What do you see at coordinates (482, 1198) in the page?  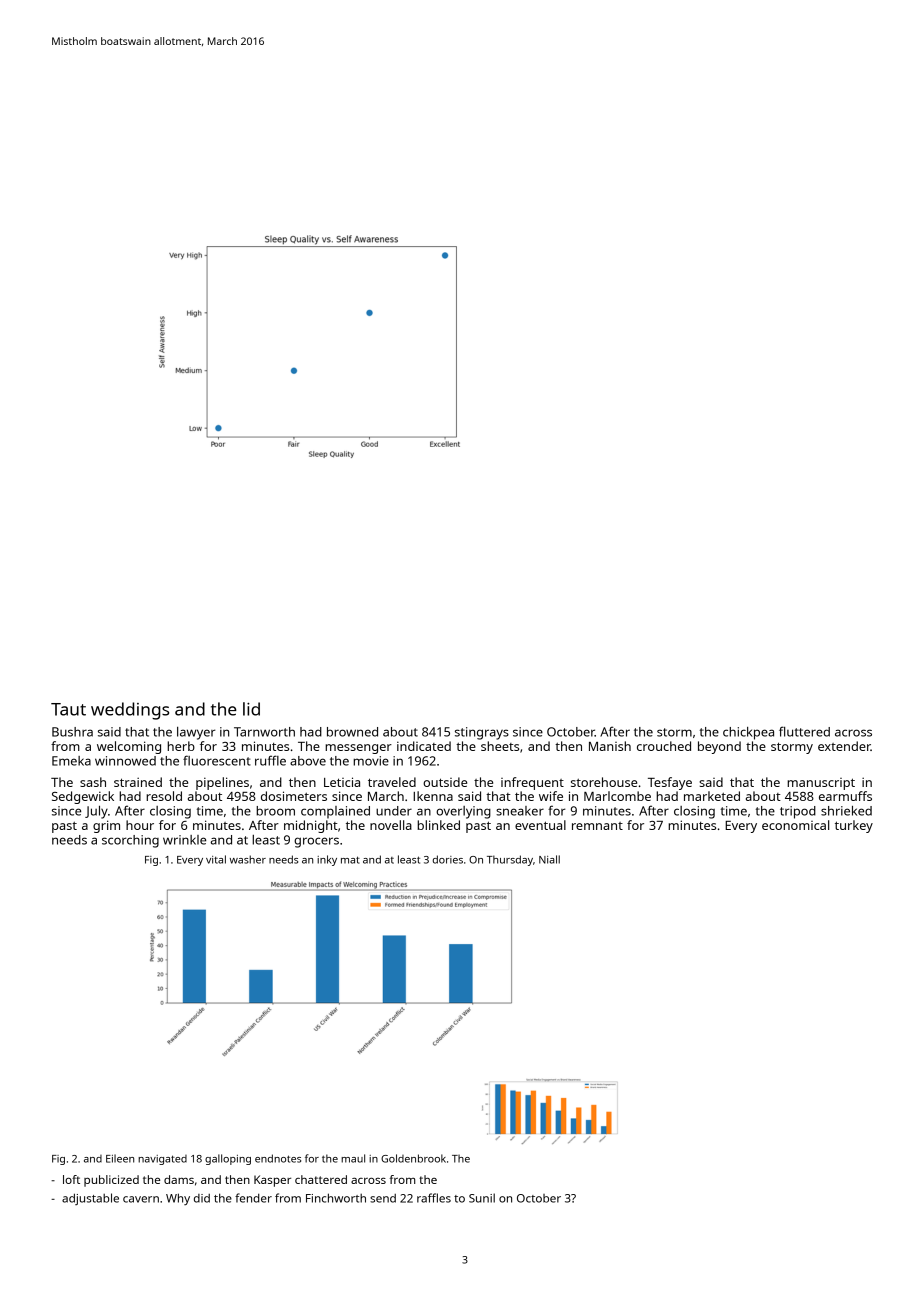 I see `Sunil` at bounding box center [482, 1198].
